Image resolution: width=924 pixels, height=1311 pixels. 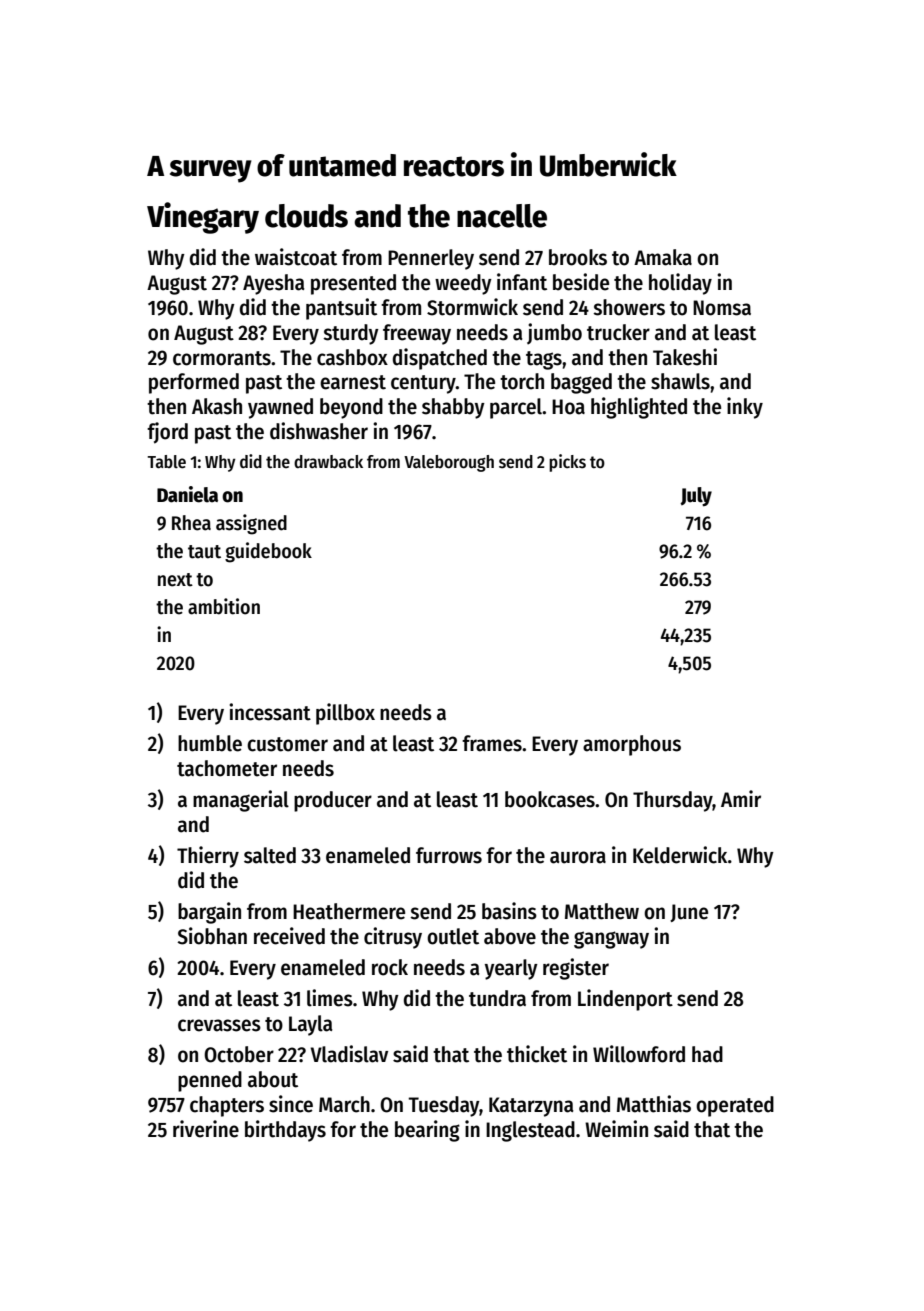 I want to click on June, so click(x=689, y=913).
